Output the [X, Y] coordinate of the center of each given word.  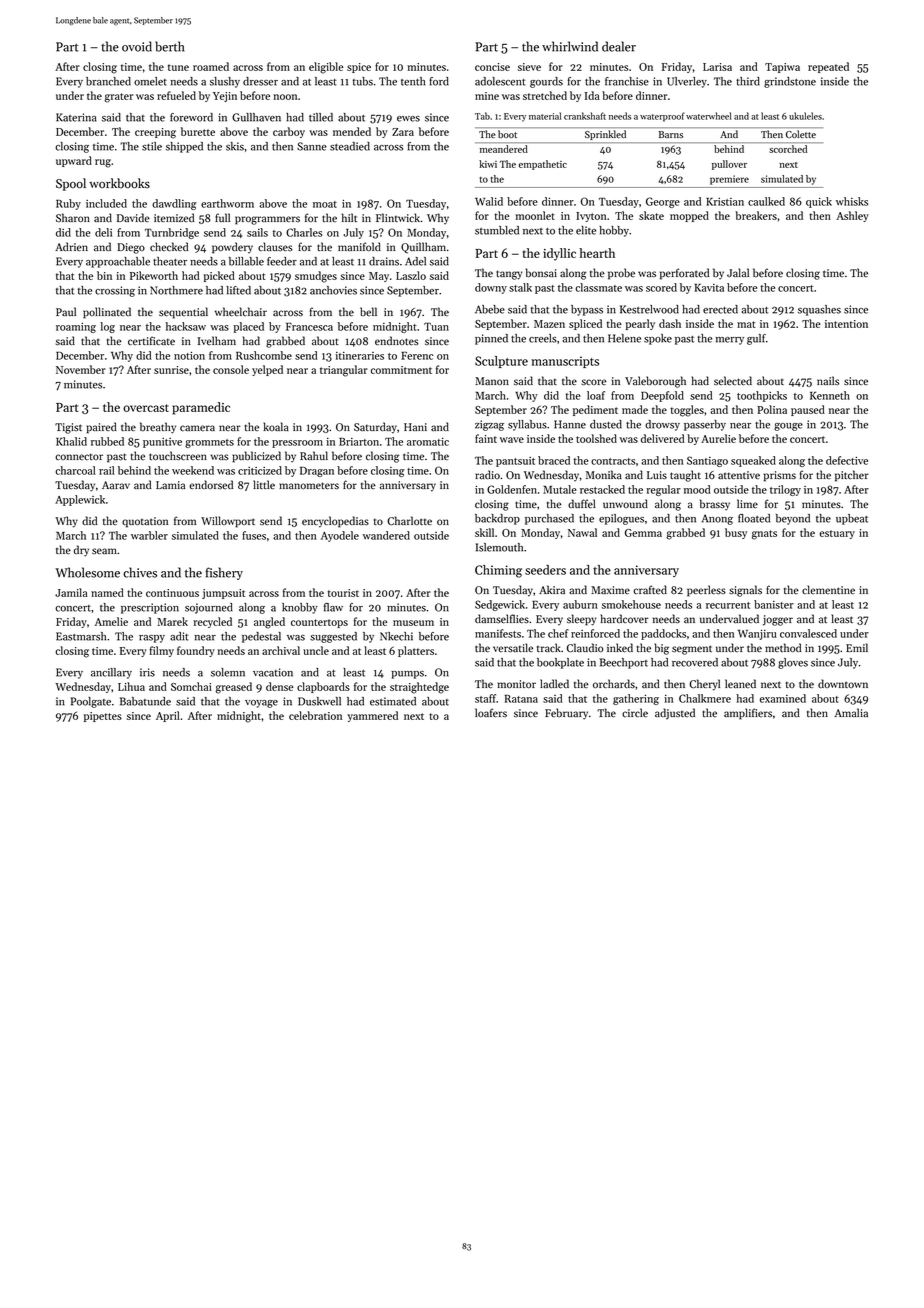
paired [102, 428]
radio [487, 475]
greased [234, 688]
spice [359, 68]
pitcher [852, 476]
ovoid [137, 46]
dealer [619, 46]
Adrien [71, 247]
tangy [509, 275]
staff [485, 698]
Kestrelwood [649, 309]
